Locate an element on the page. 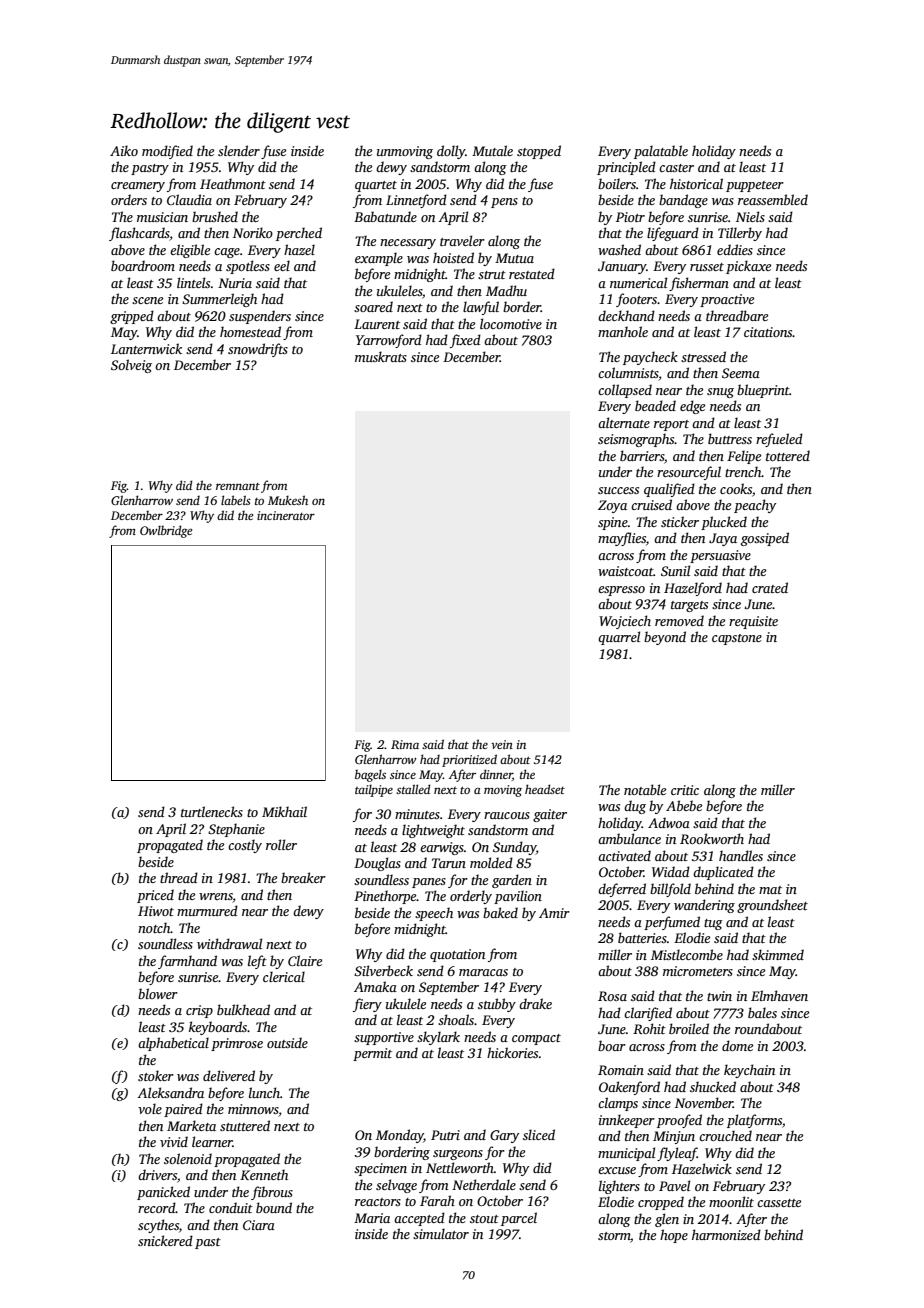 The height and width of the image is (1308, 924). proactive is located at coordinates (727, 300).
